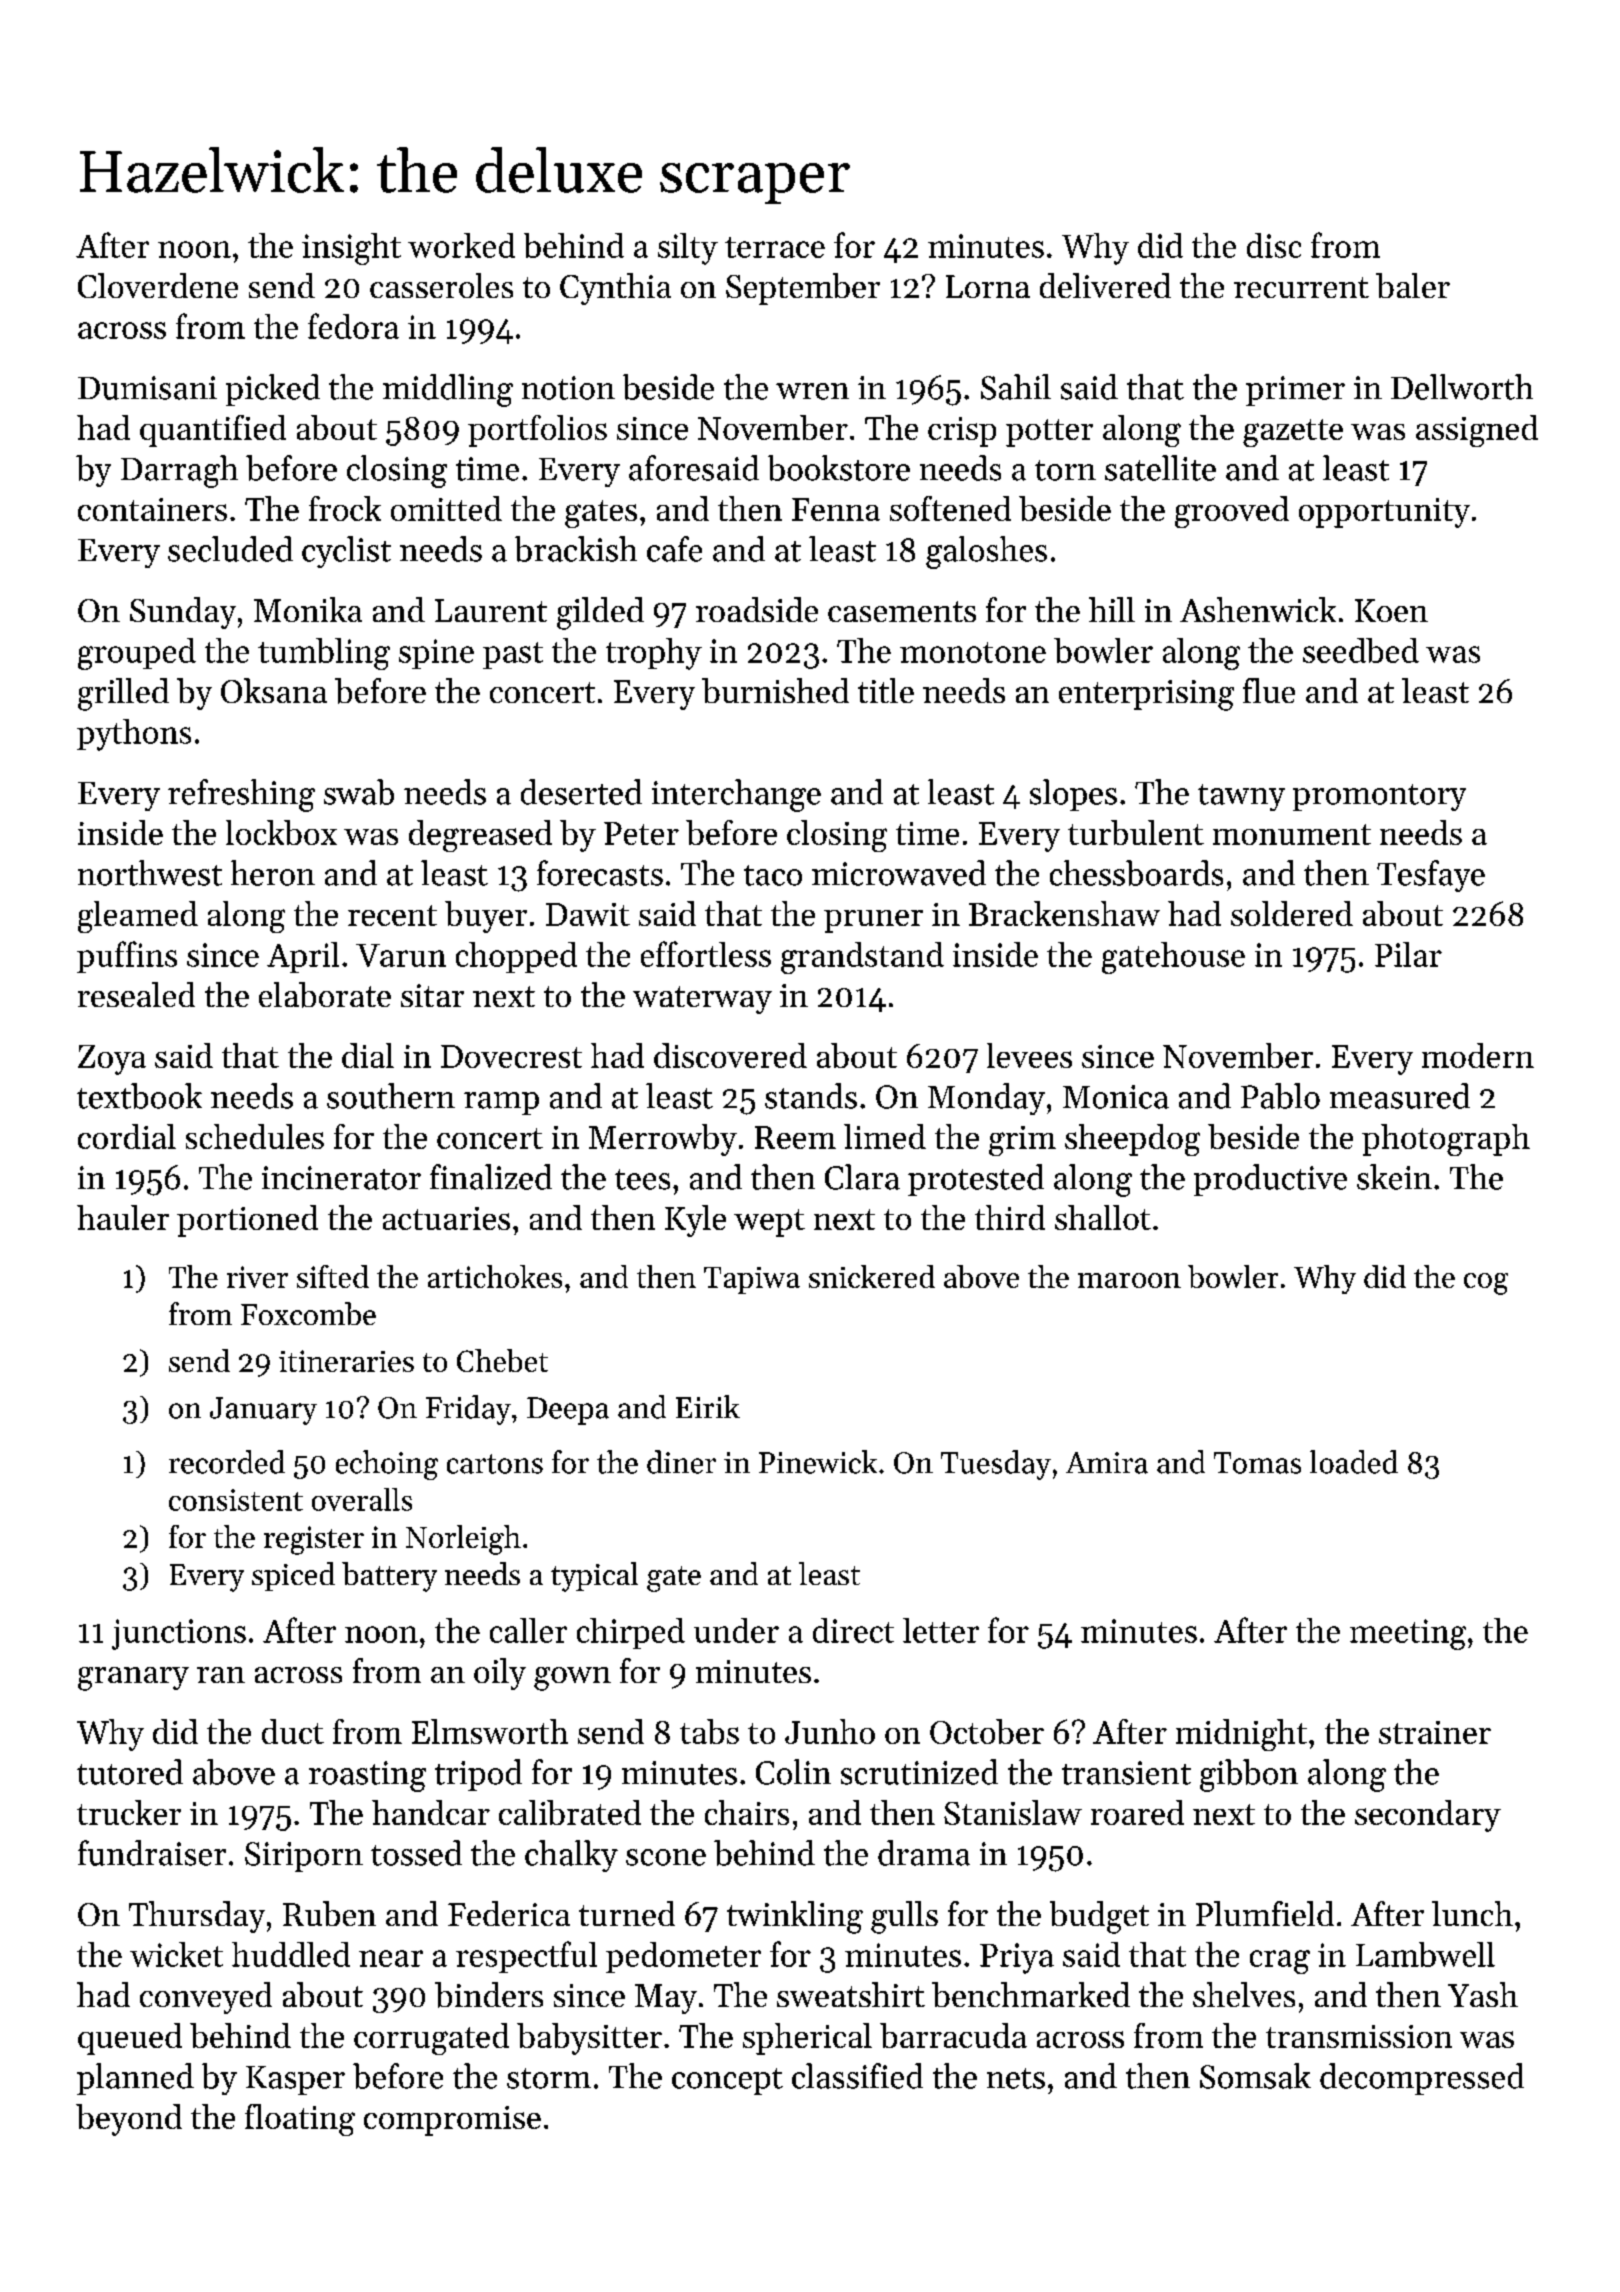 Image resolution: width=1620 pixels, height=2292 pixels. What do you see at coordinates (1146, 695) in the screenshot?
I see `enterprising` at bounding box center [1146, 695].
